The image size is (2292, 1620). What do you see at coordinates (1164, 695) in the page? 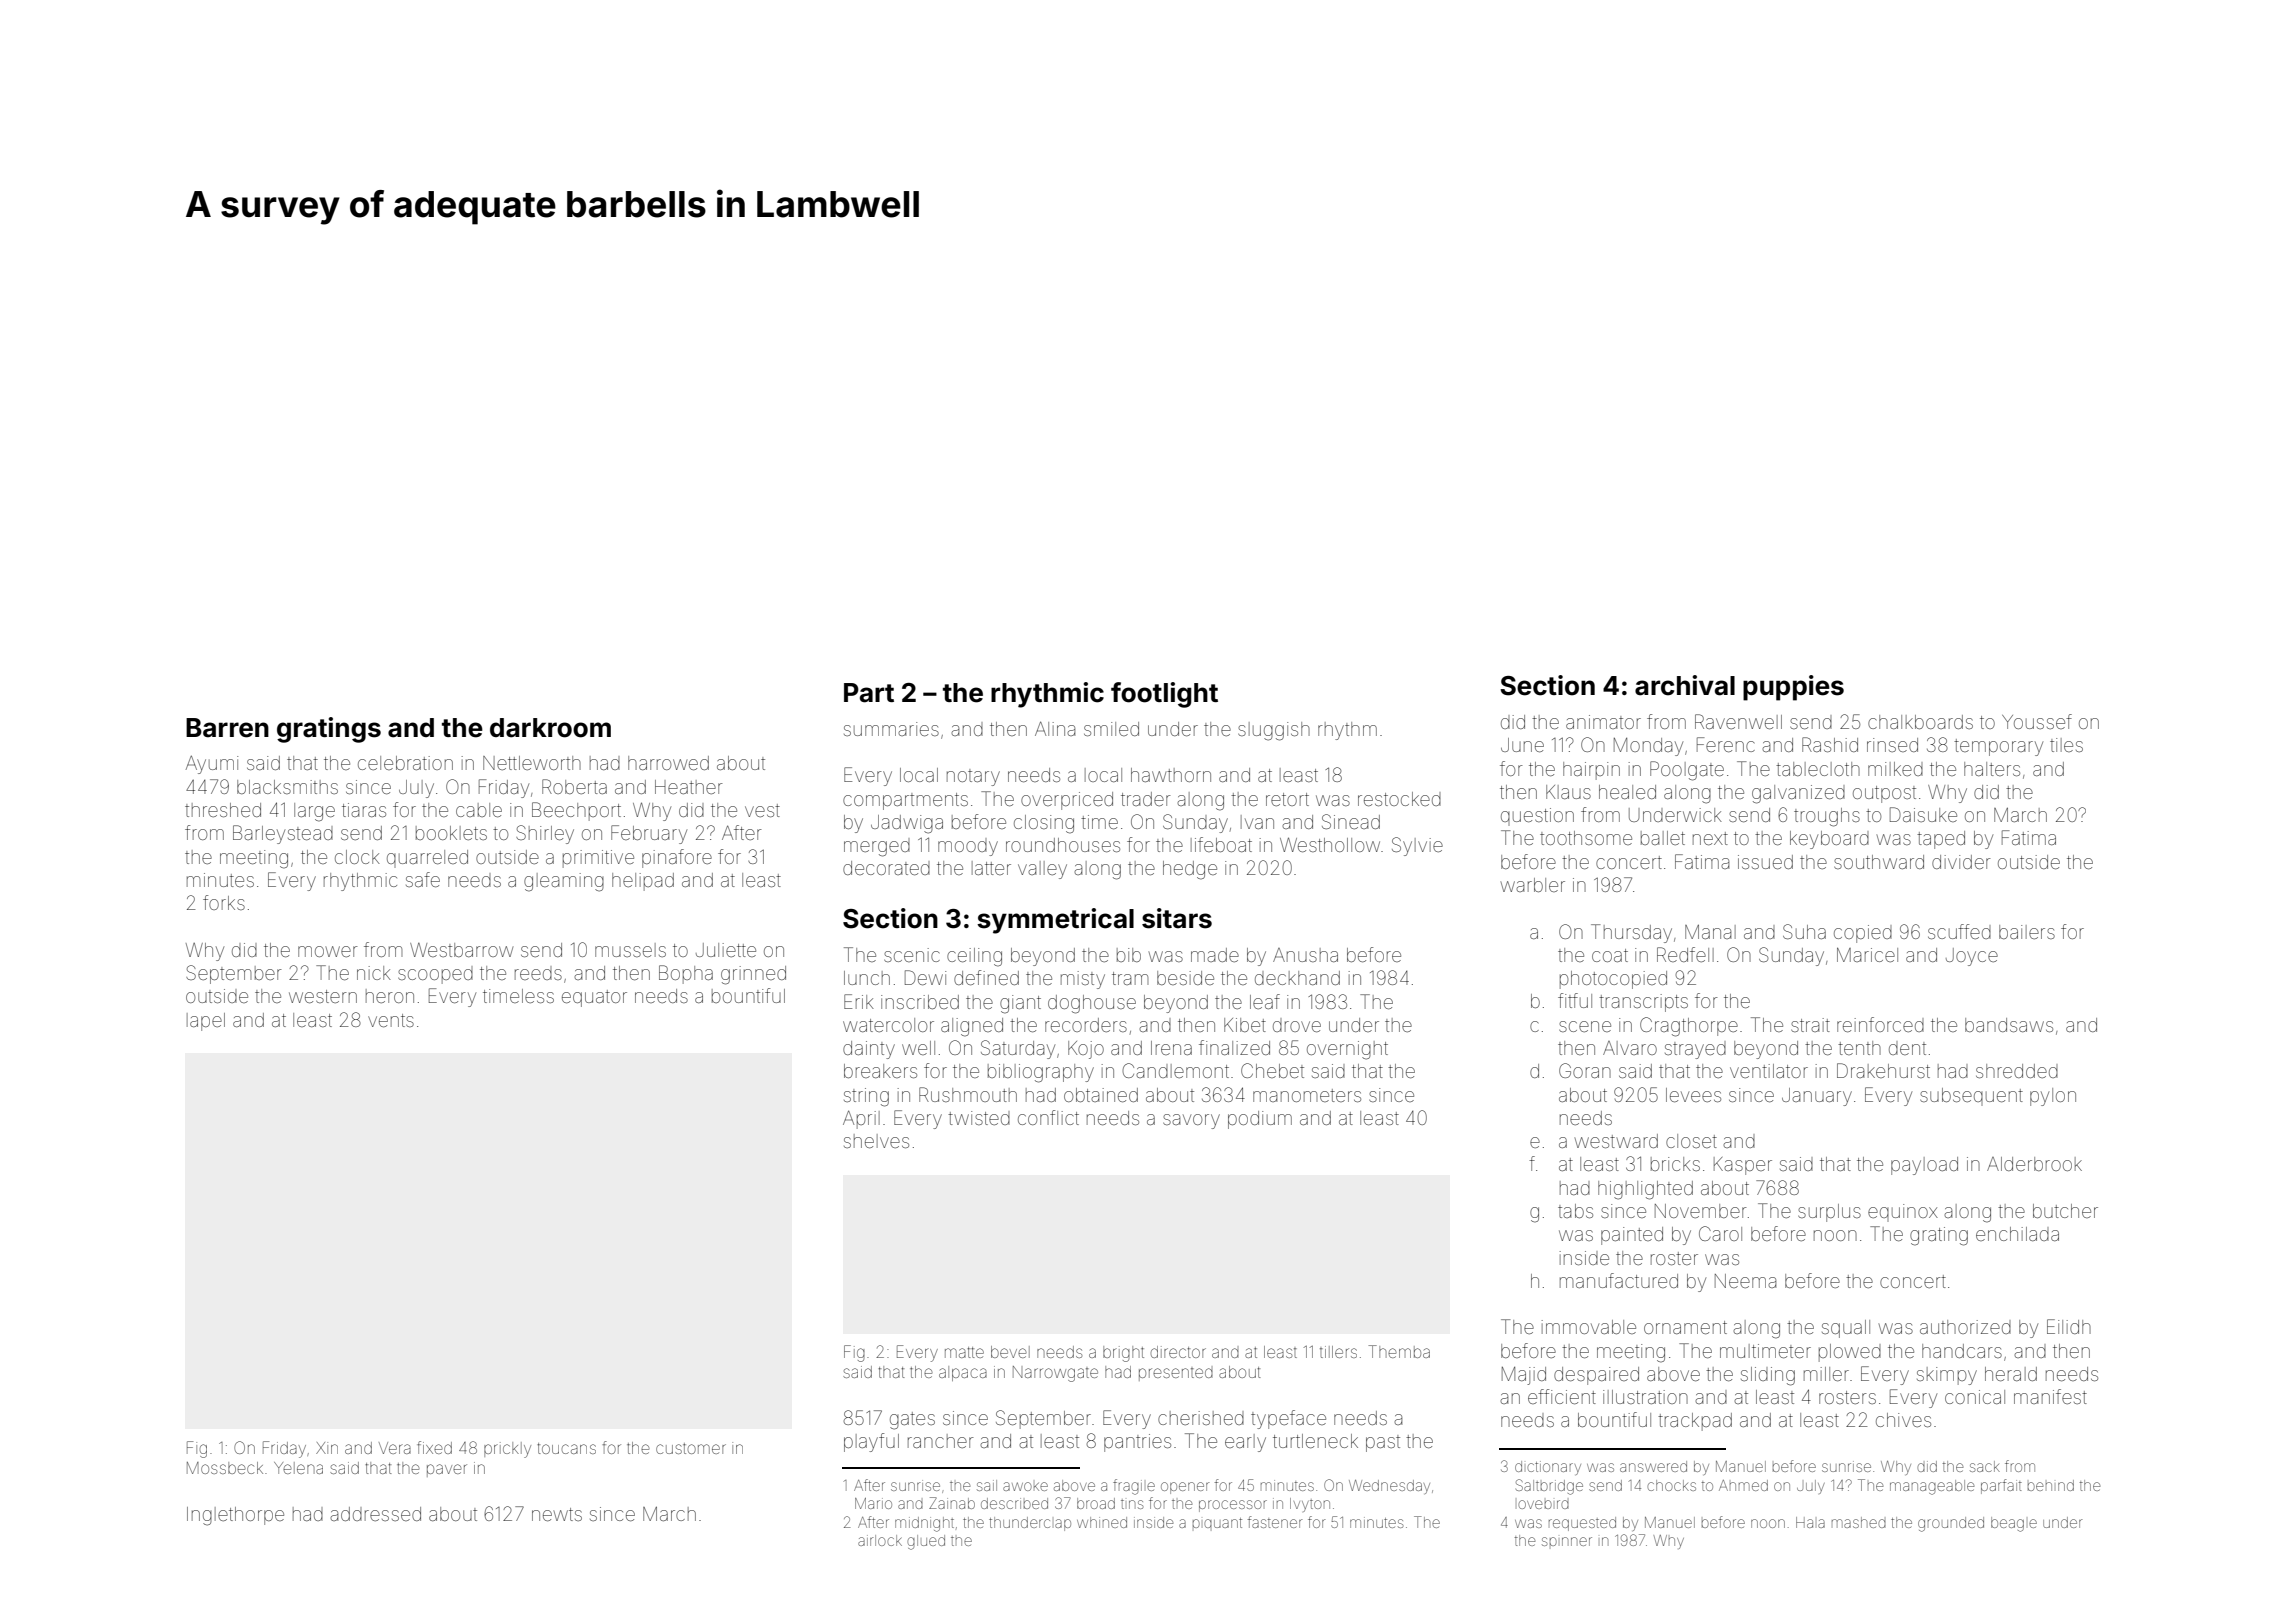
I see `footlight` at bounding box center [1164, 695].
